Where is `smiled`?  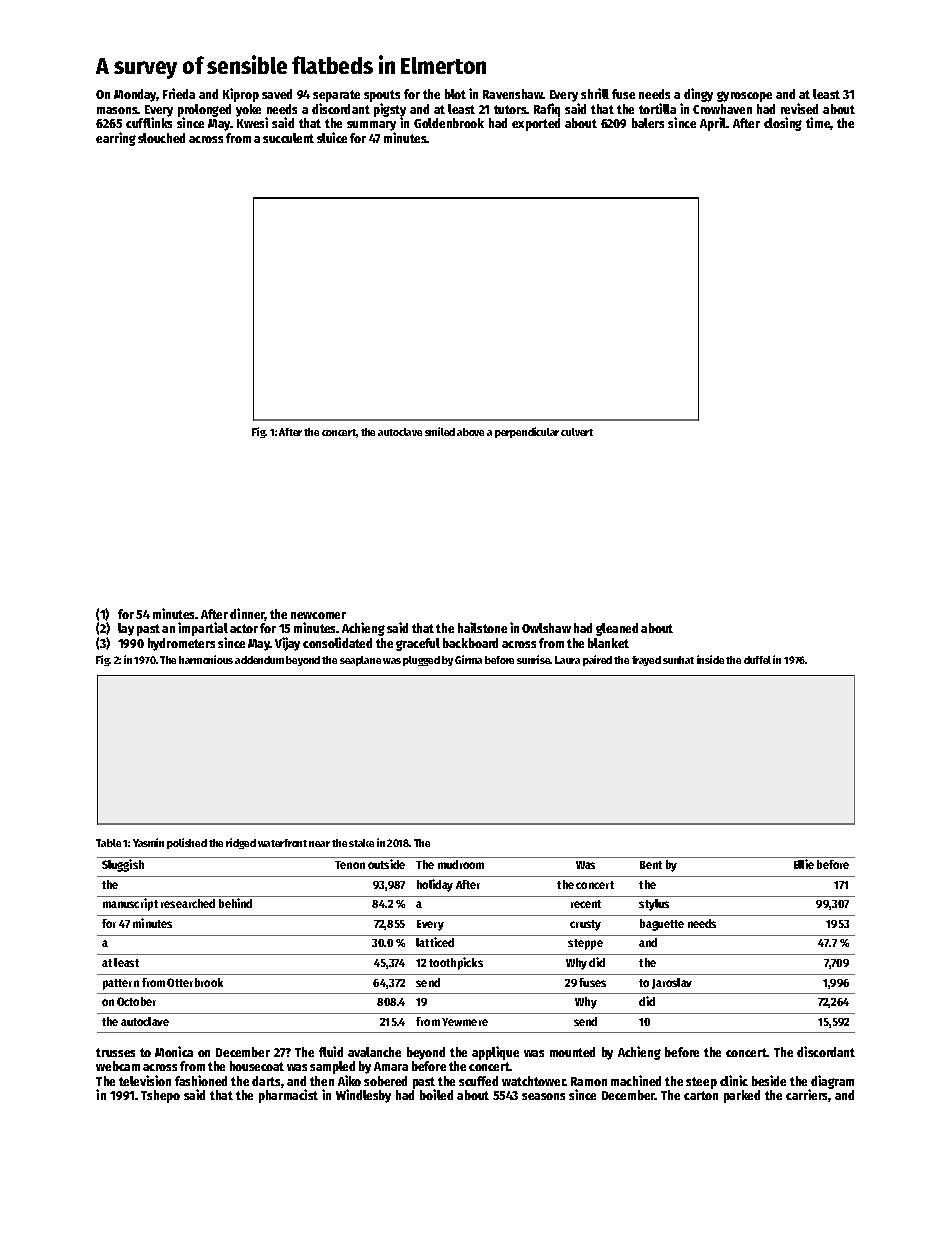 smiled is located at coordinates (440, 431).
